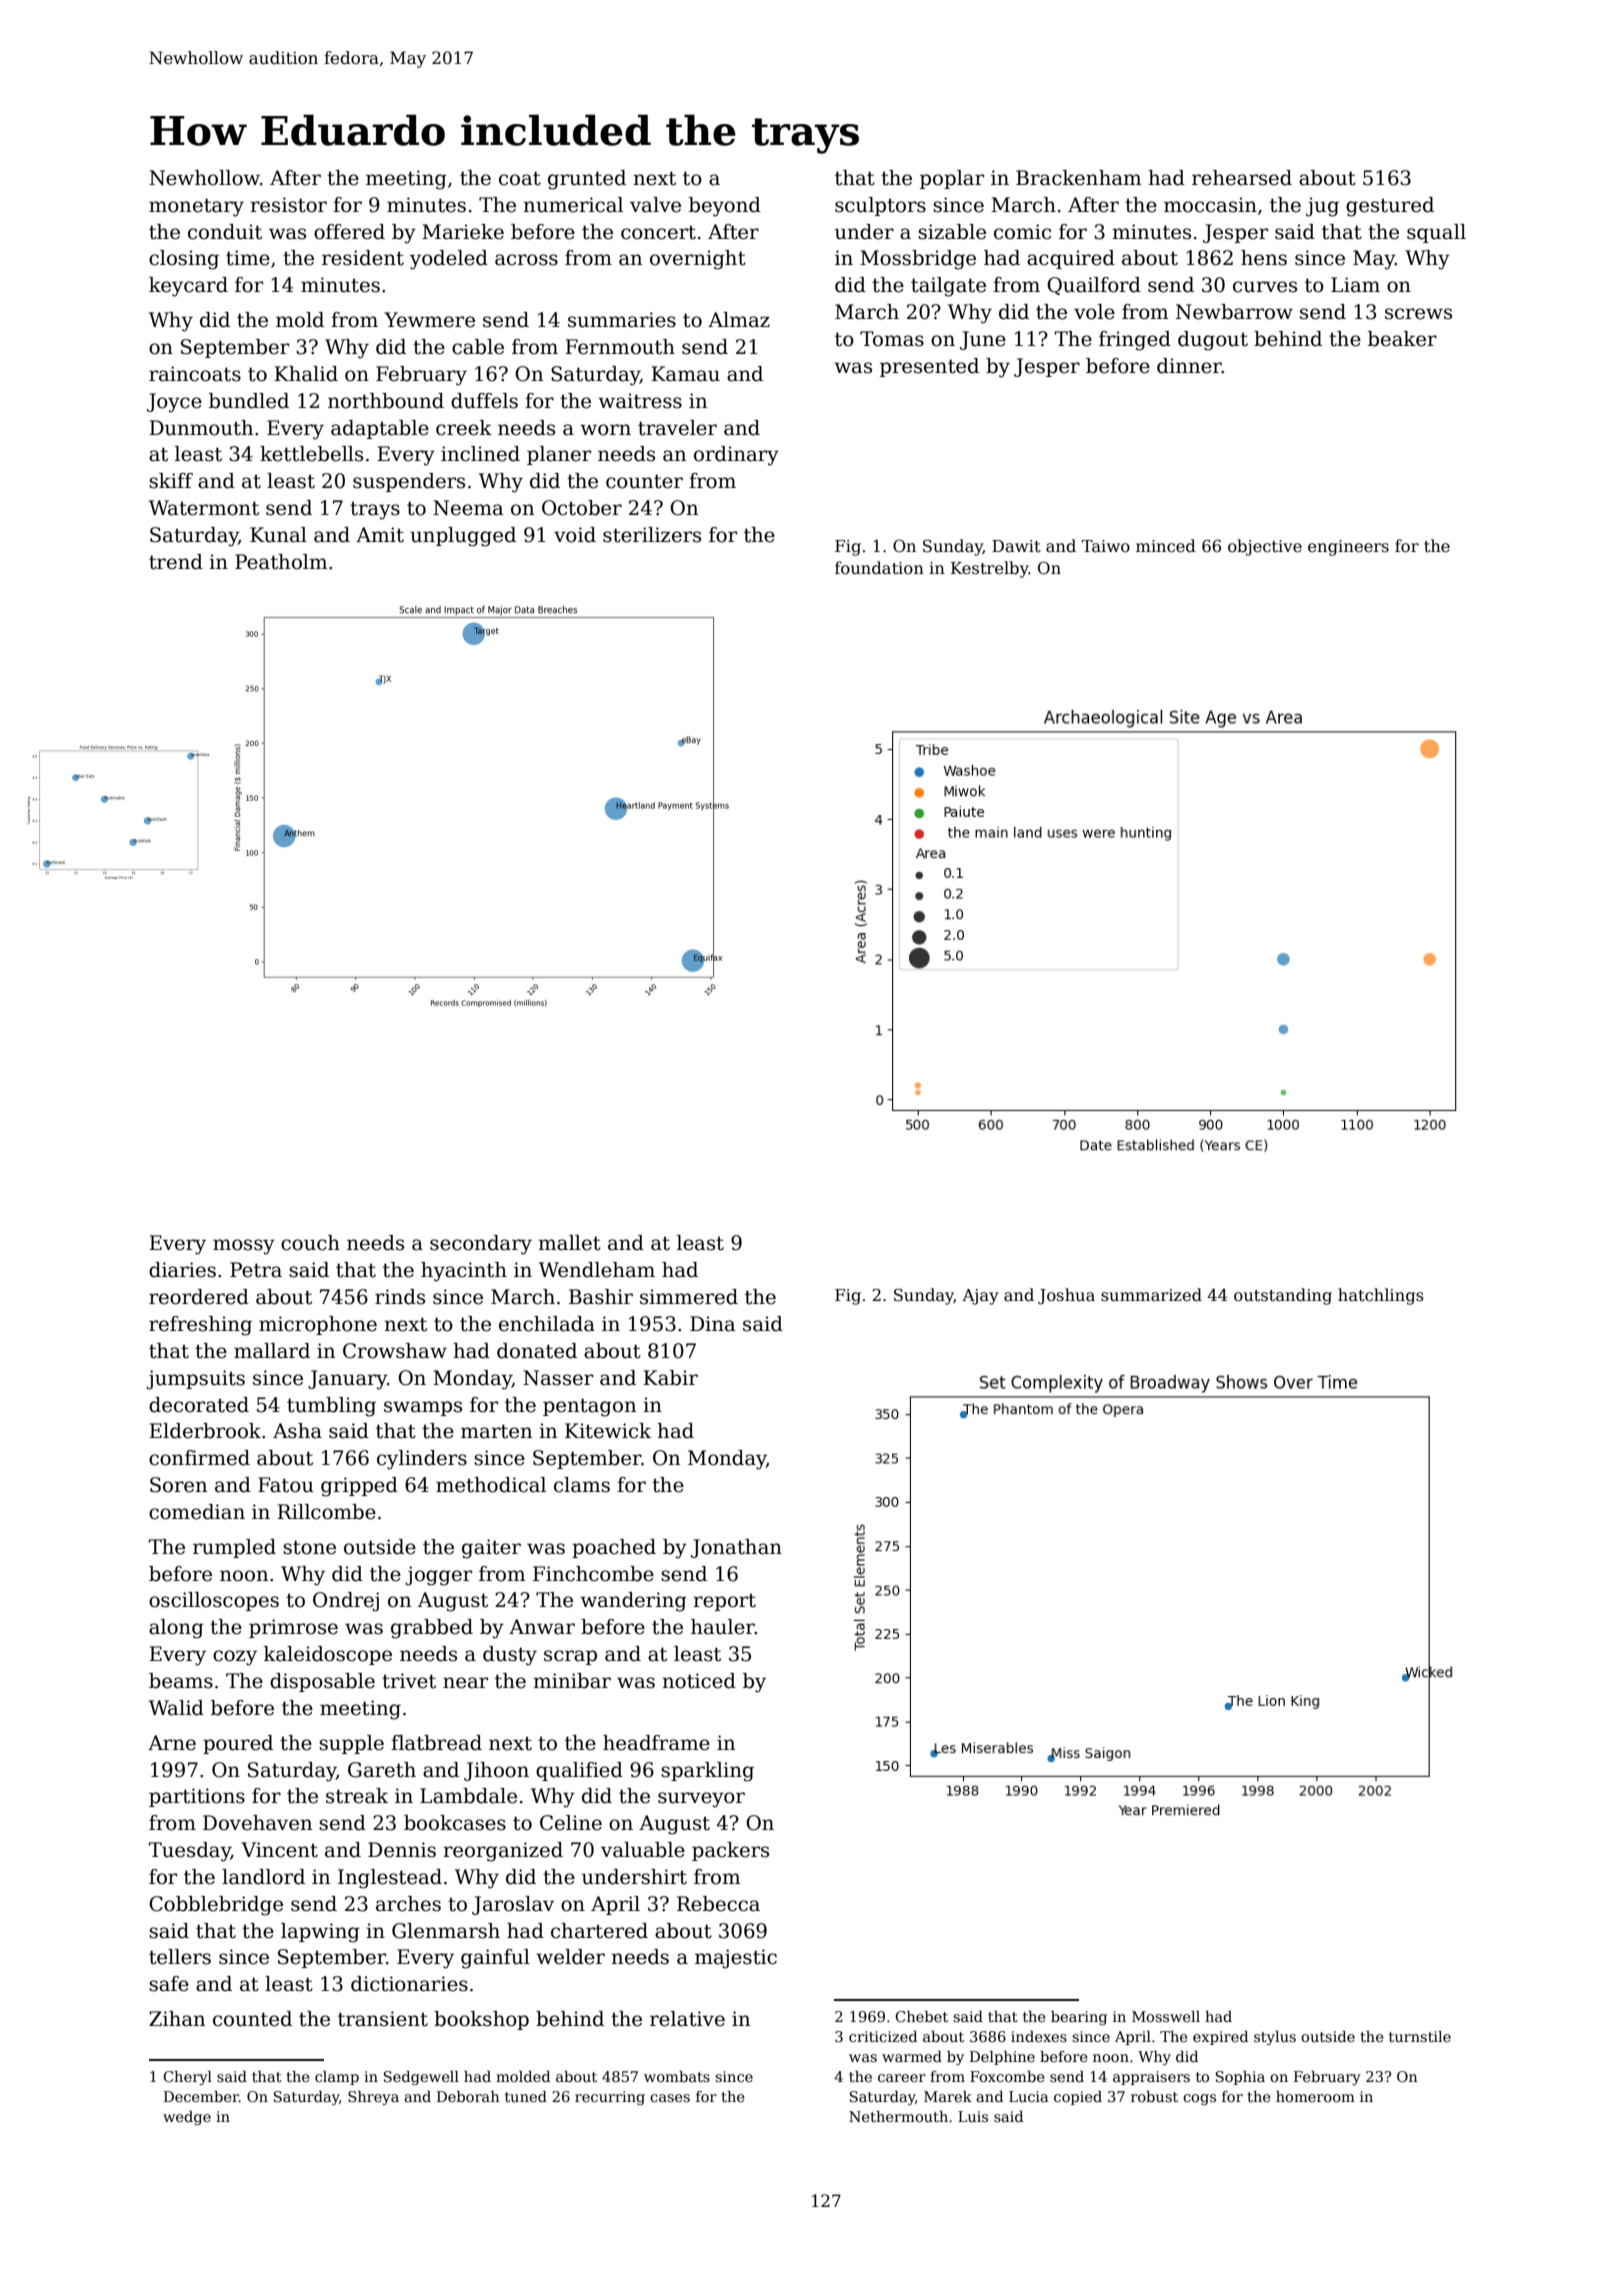 Image resolution: width=1620 pixels, height=2292 pixels. What do you see at coordinates (723, 1627) in the document?
I see `hauler` at bounding box center [723, 1627].
